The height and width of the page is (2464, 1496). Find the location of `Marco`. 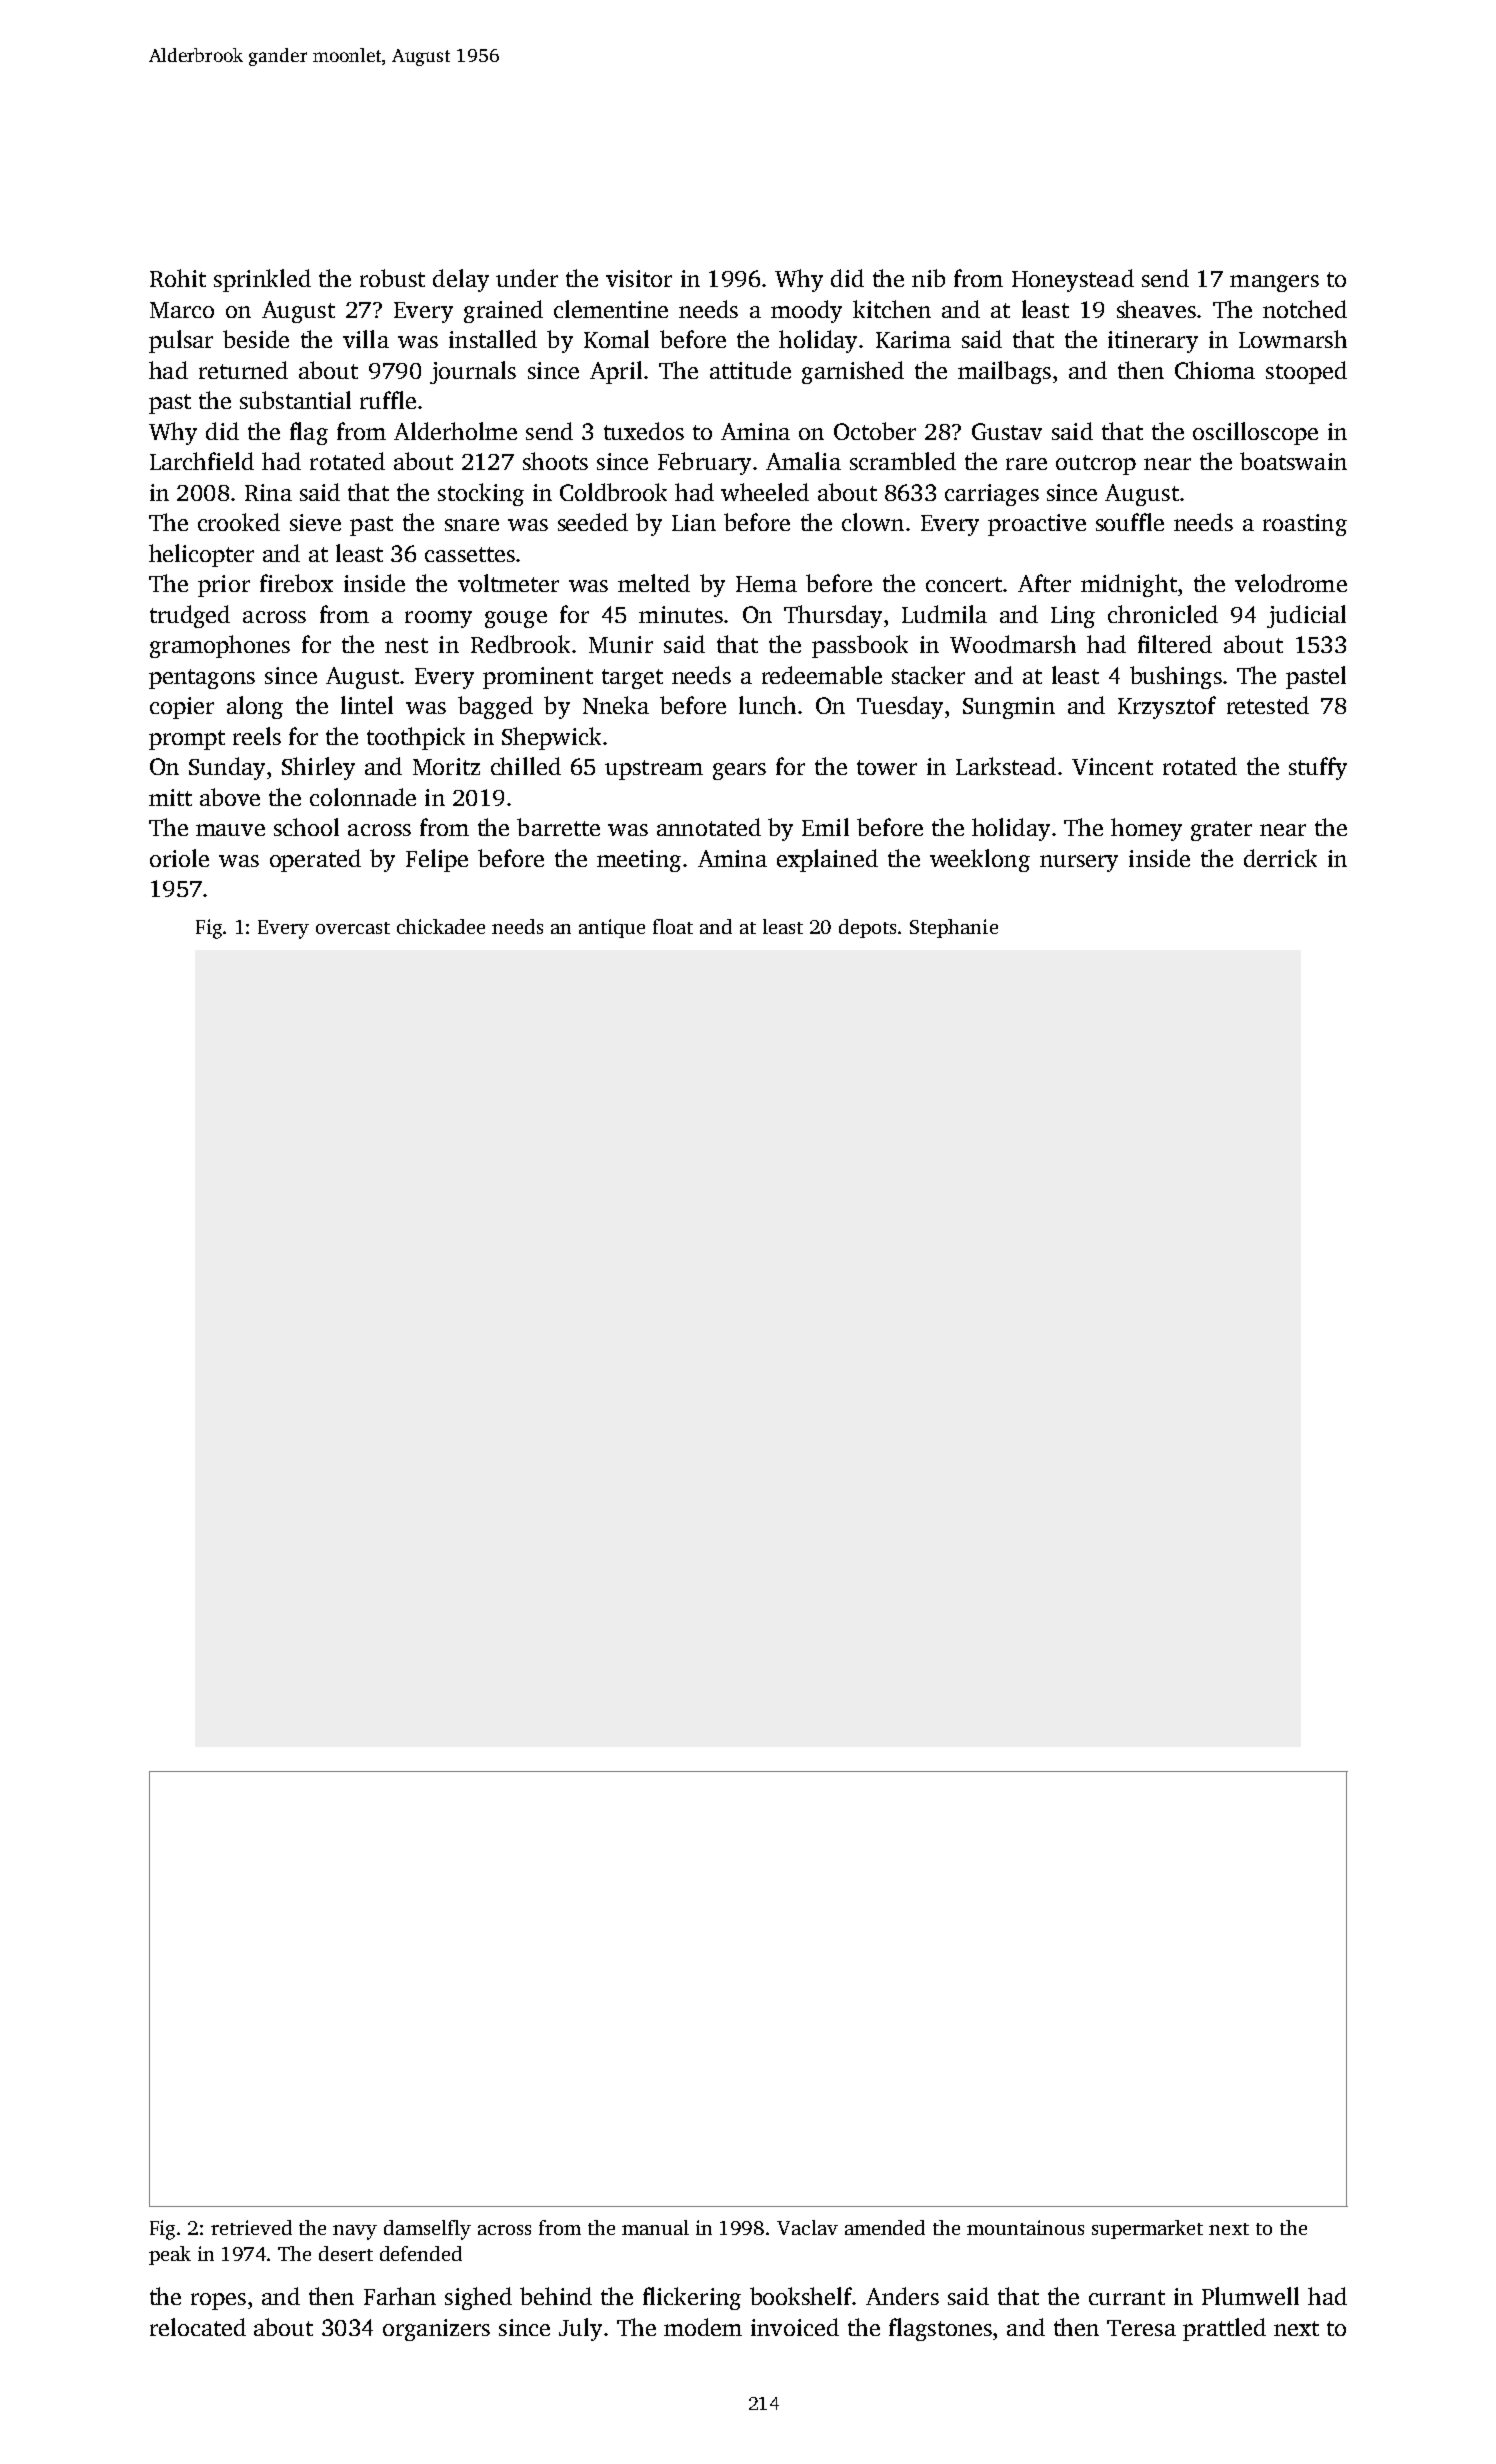

Marco is located at coordinates (182, 310).
